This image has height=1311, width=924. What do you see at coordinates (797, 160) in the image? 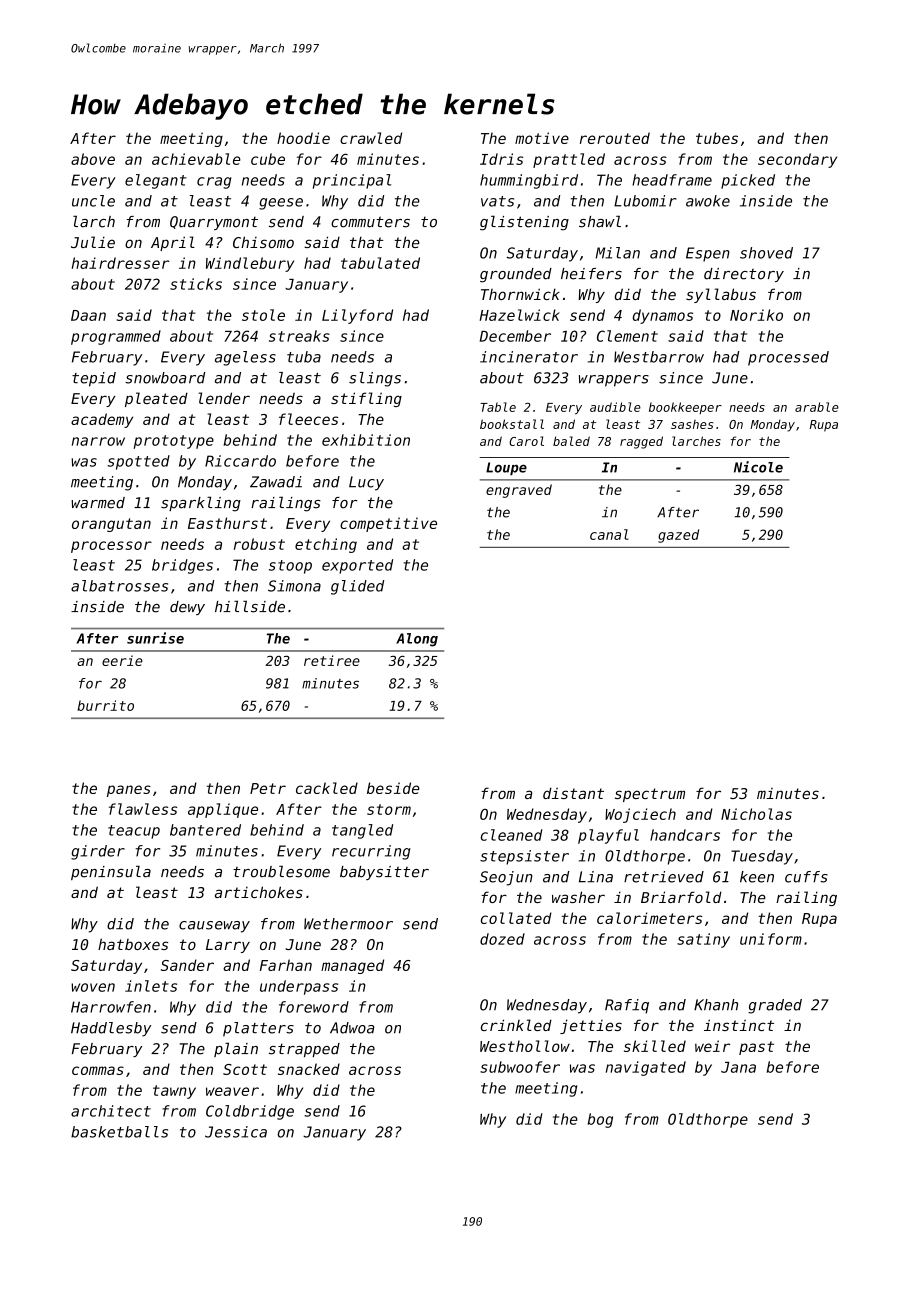
I see `secondary` at bounding box center [797, 160].
